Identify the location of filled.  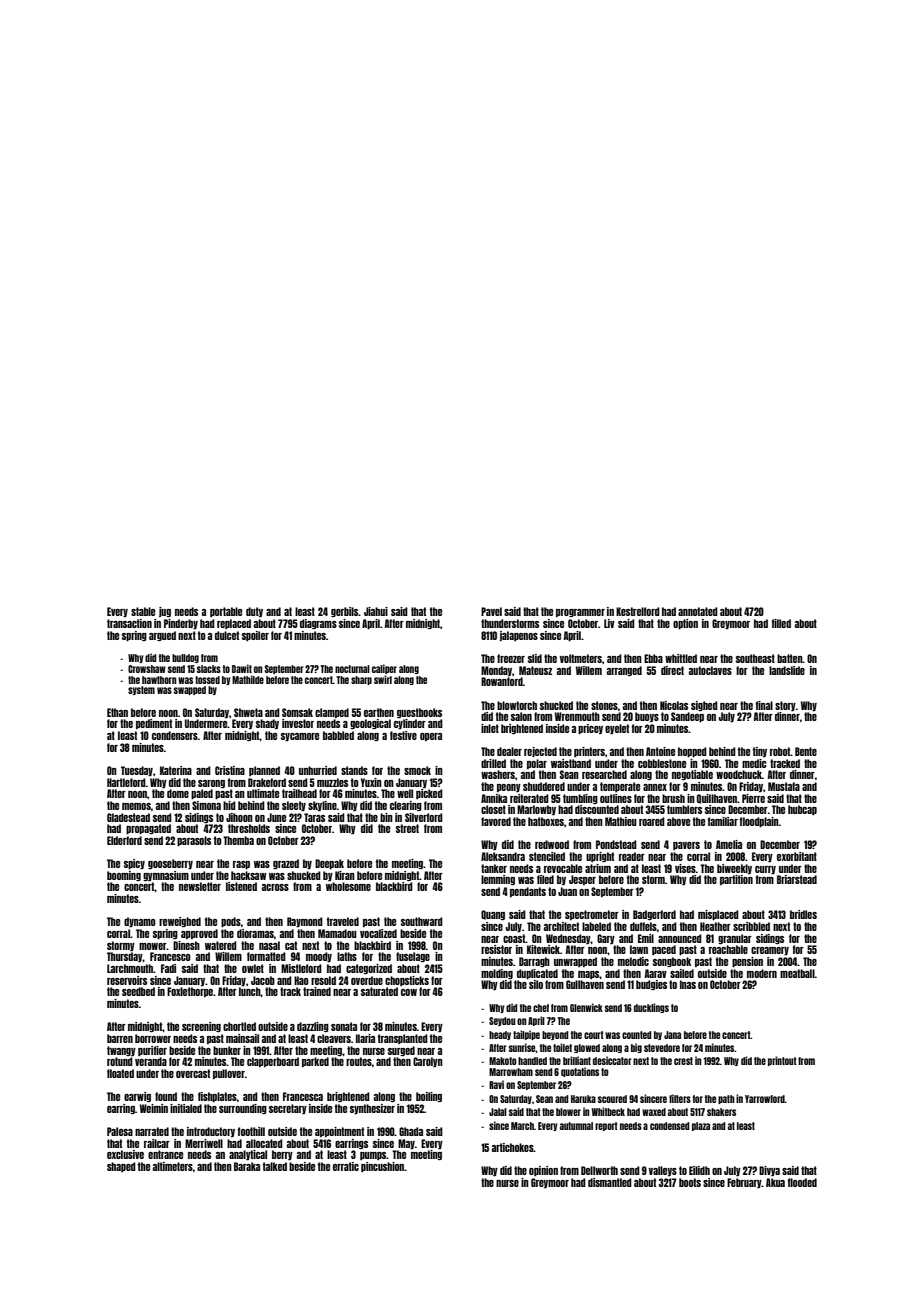
(781, 623).
